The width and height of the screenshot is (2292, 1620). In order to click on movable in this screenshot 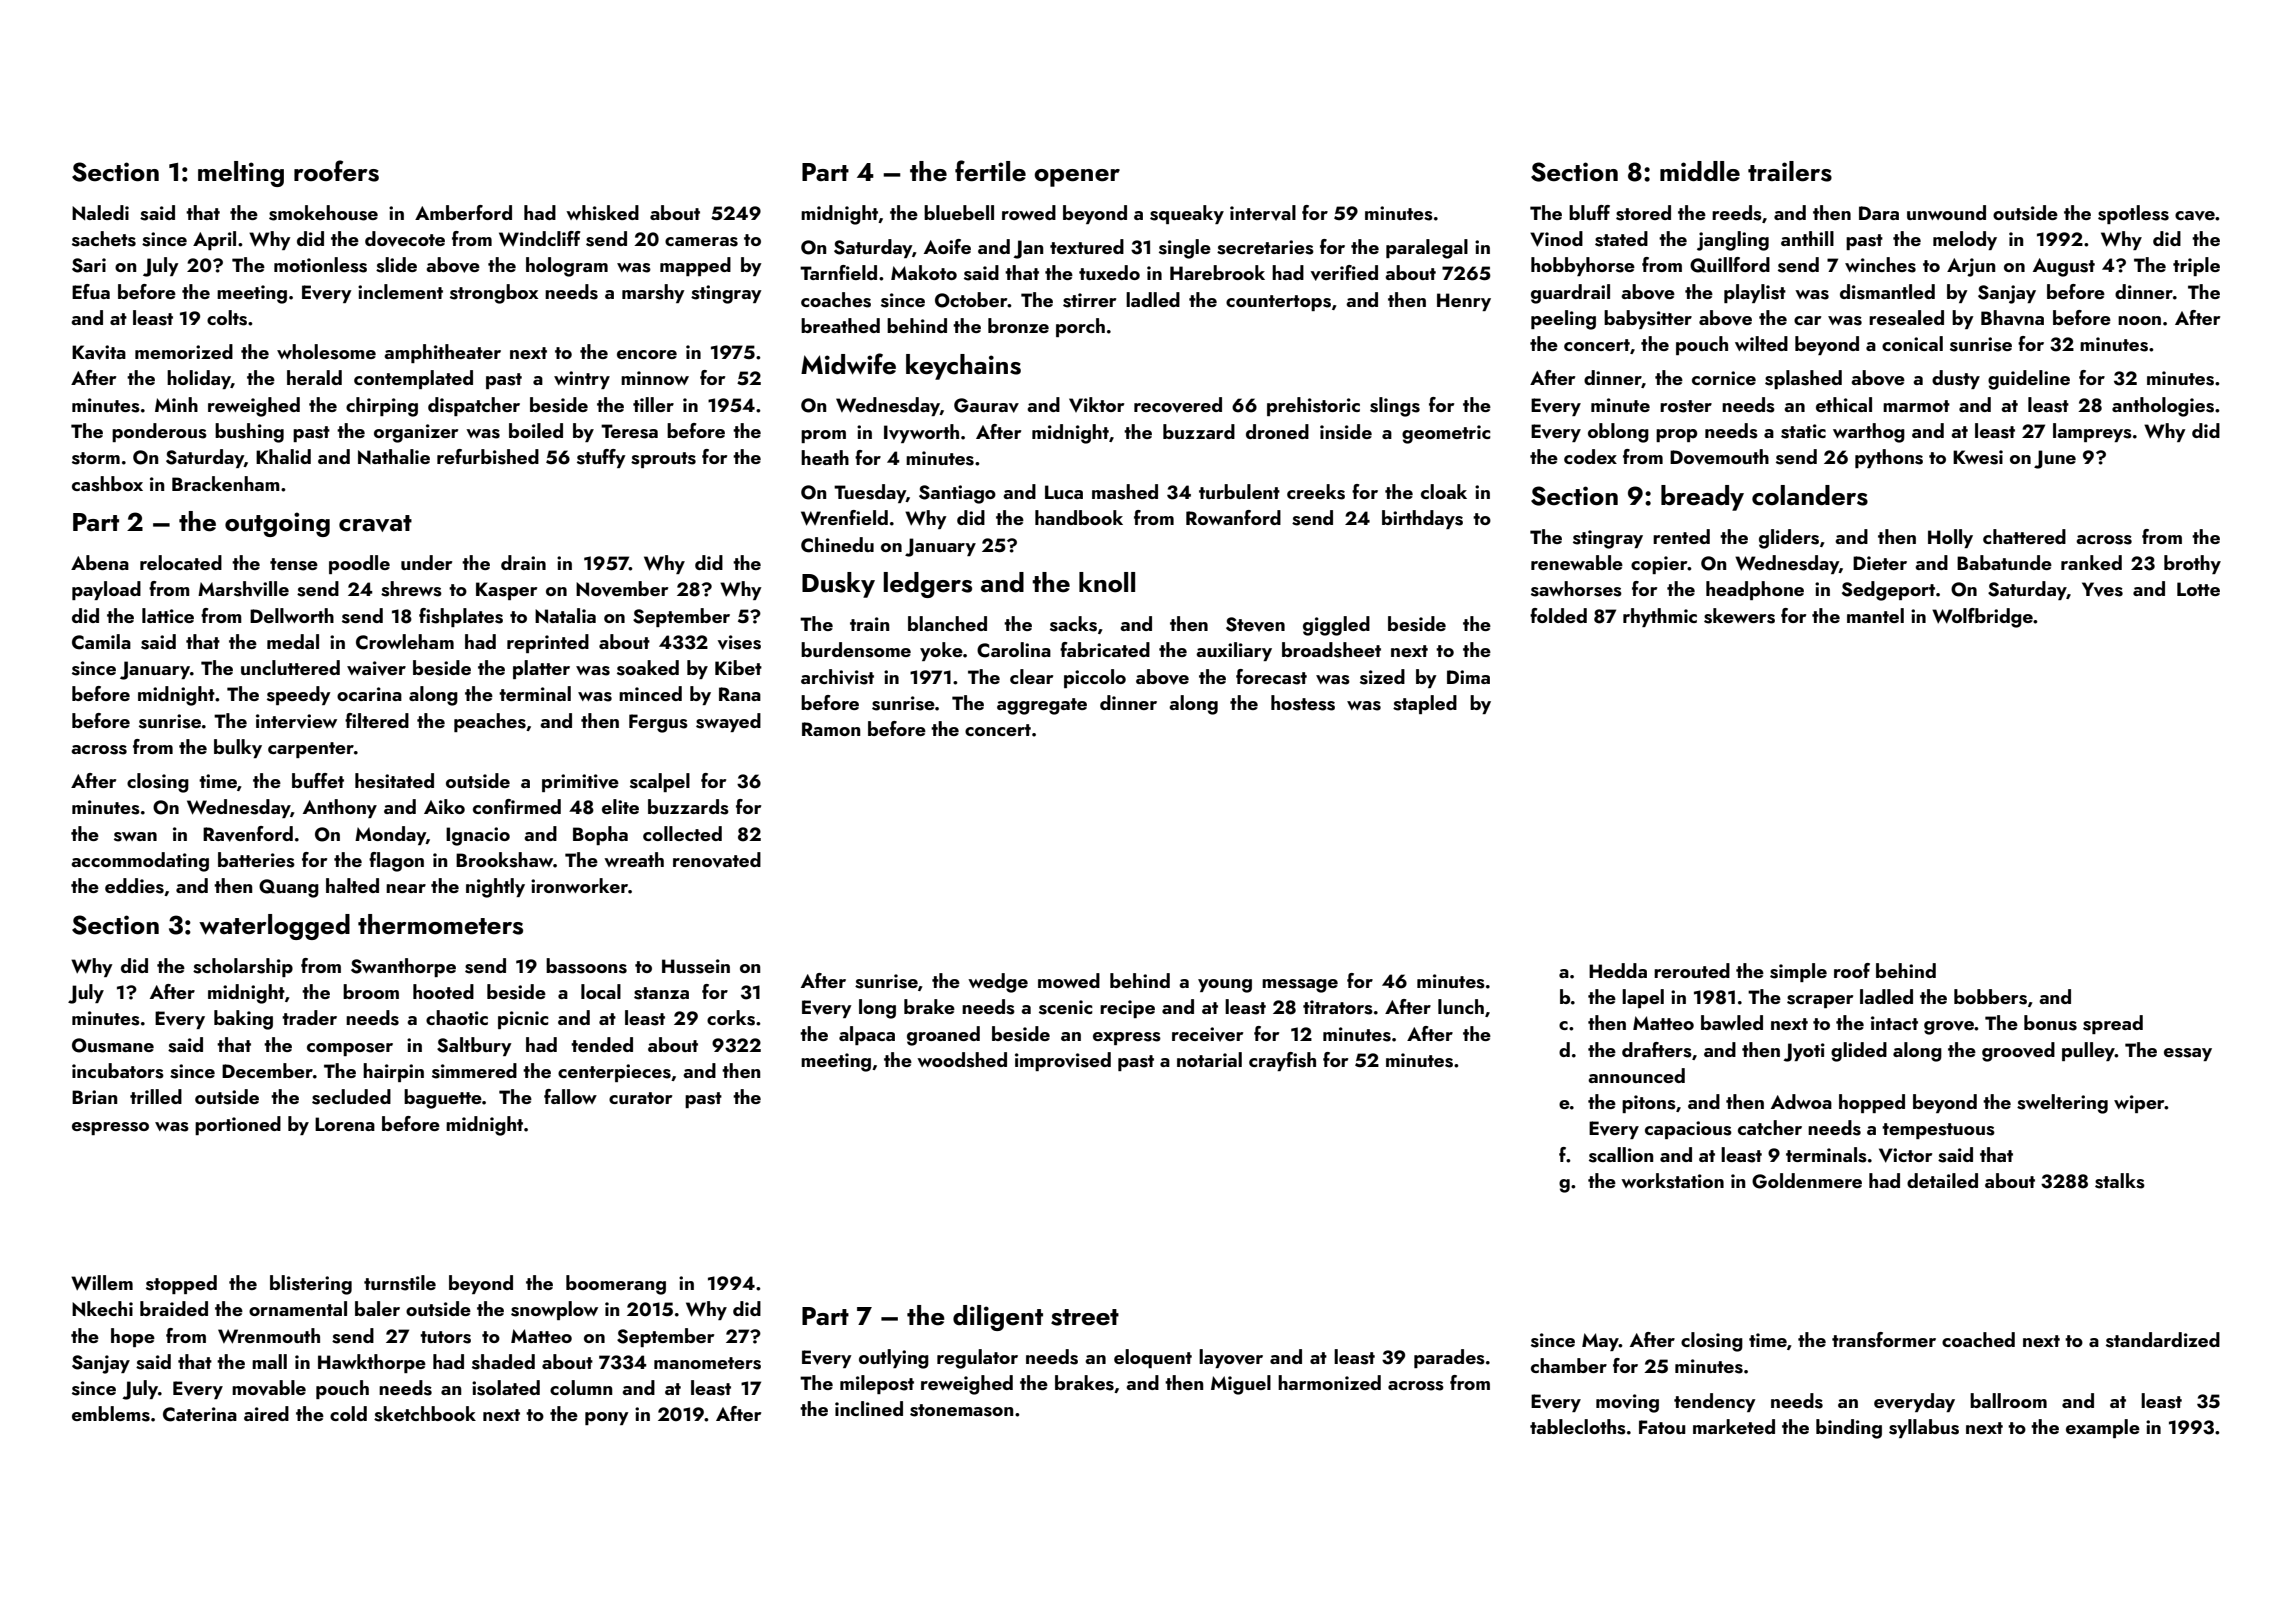, I will do `click(269, 1388)`.
